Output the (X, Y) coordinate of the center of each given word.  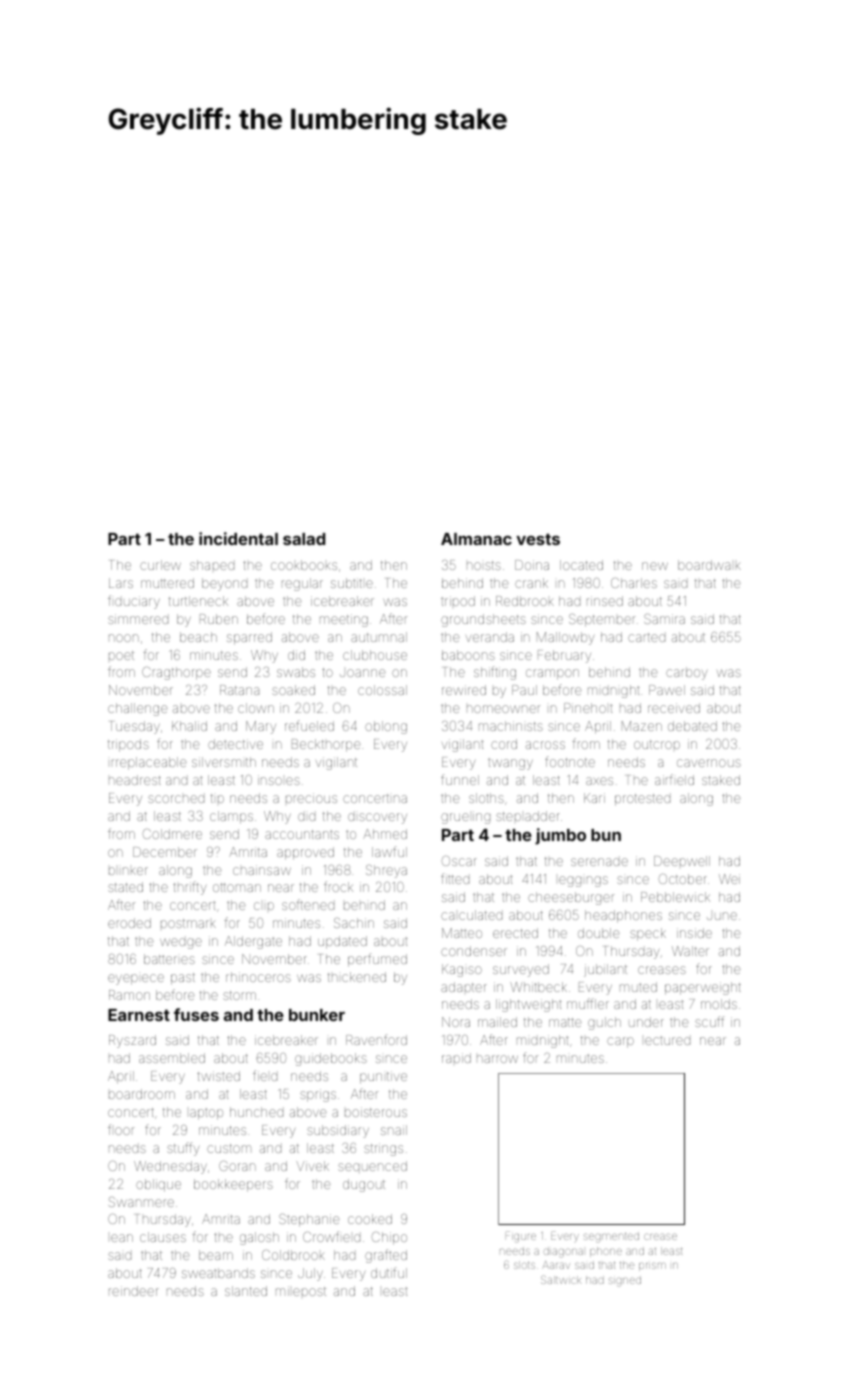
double (599, 933)
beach (198, 637)
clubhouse (375, 655)
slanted (246, 1291)
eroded (129, 923)
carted (646, 637)
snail (394, 1130)
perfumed (377, 960)
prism (652, 1266)
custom (229, 1148)
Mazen (642, 726)
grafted (386, 1256)
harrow (497, 1059)
